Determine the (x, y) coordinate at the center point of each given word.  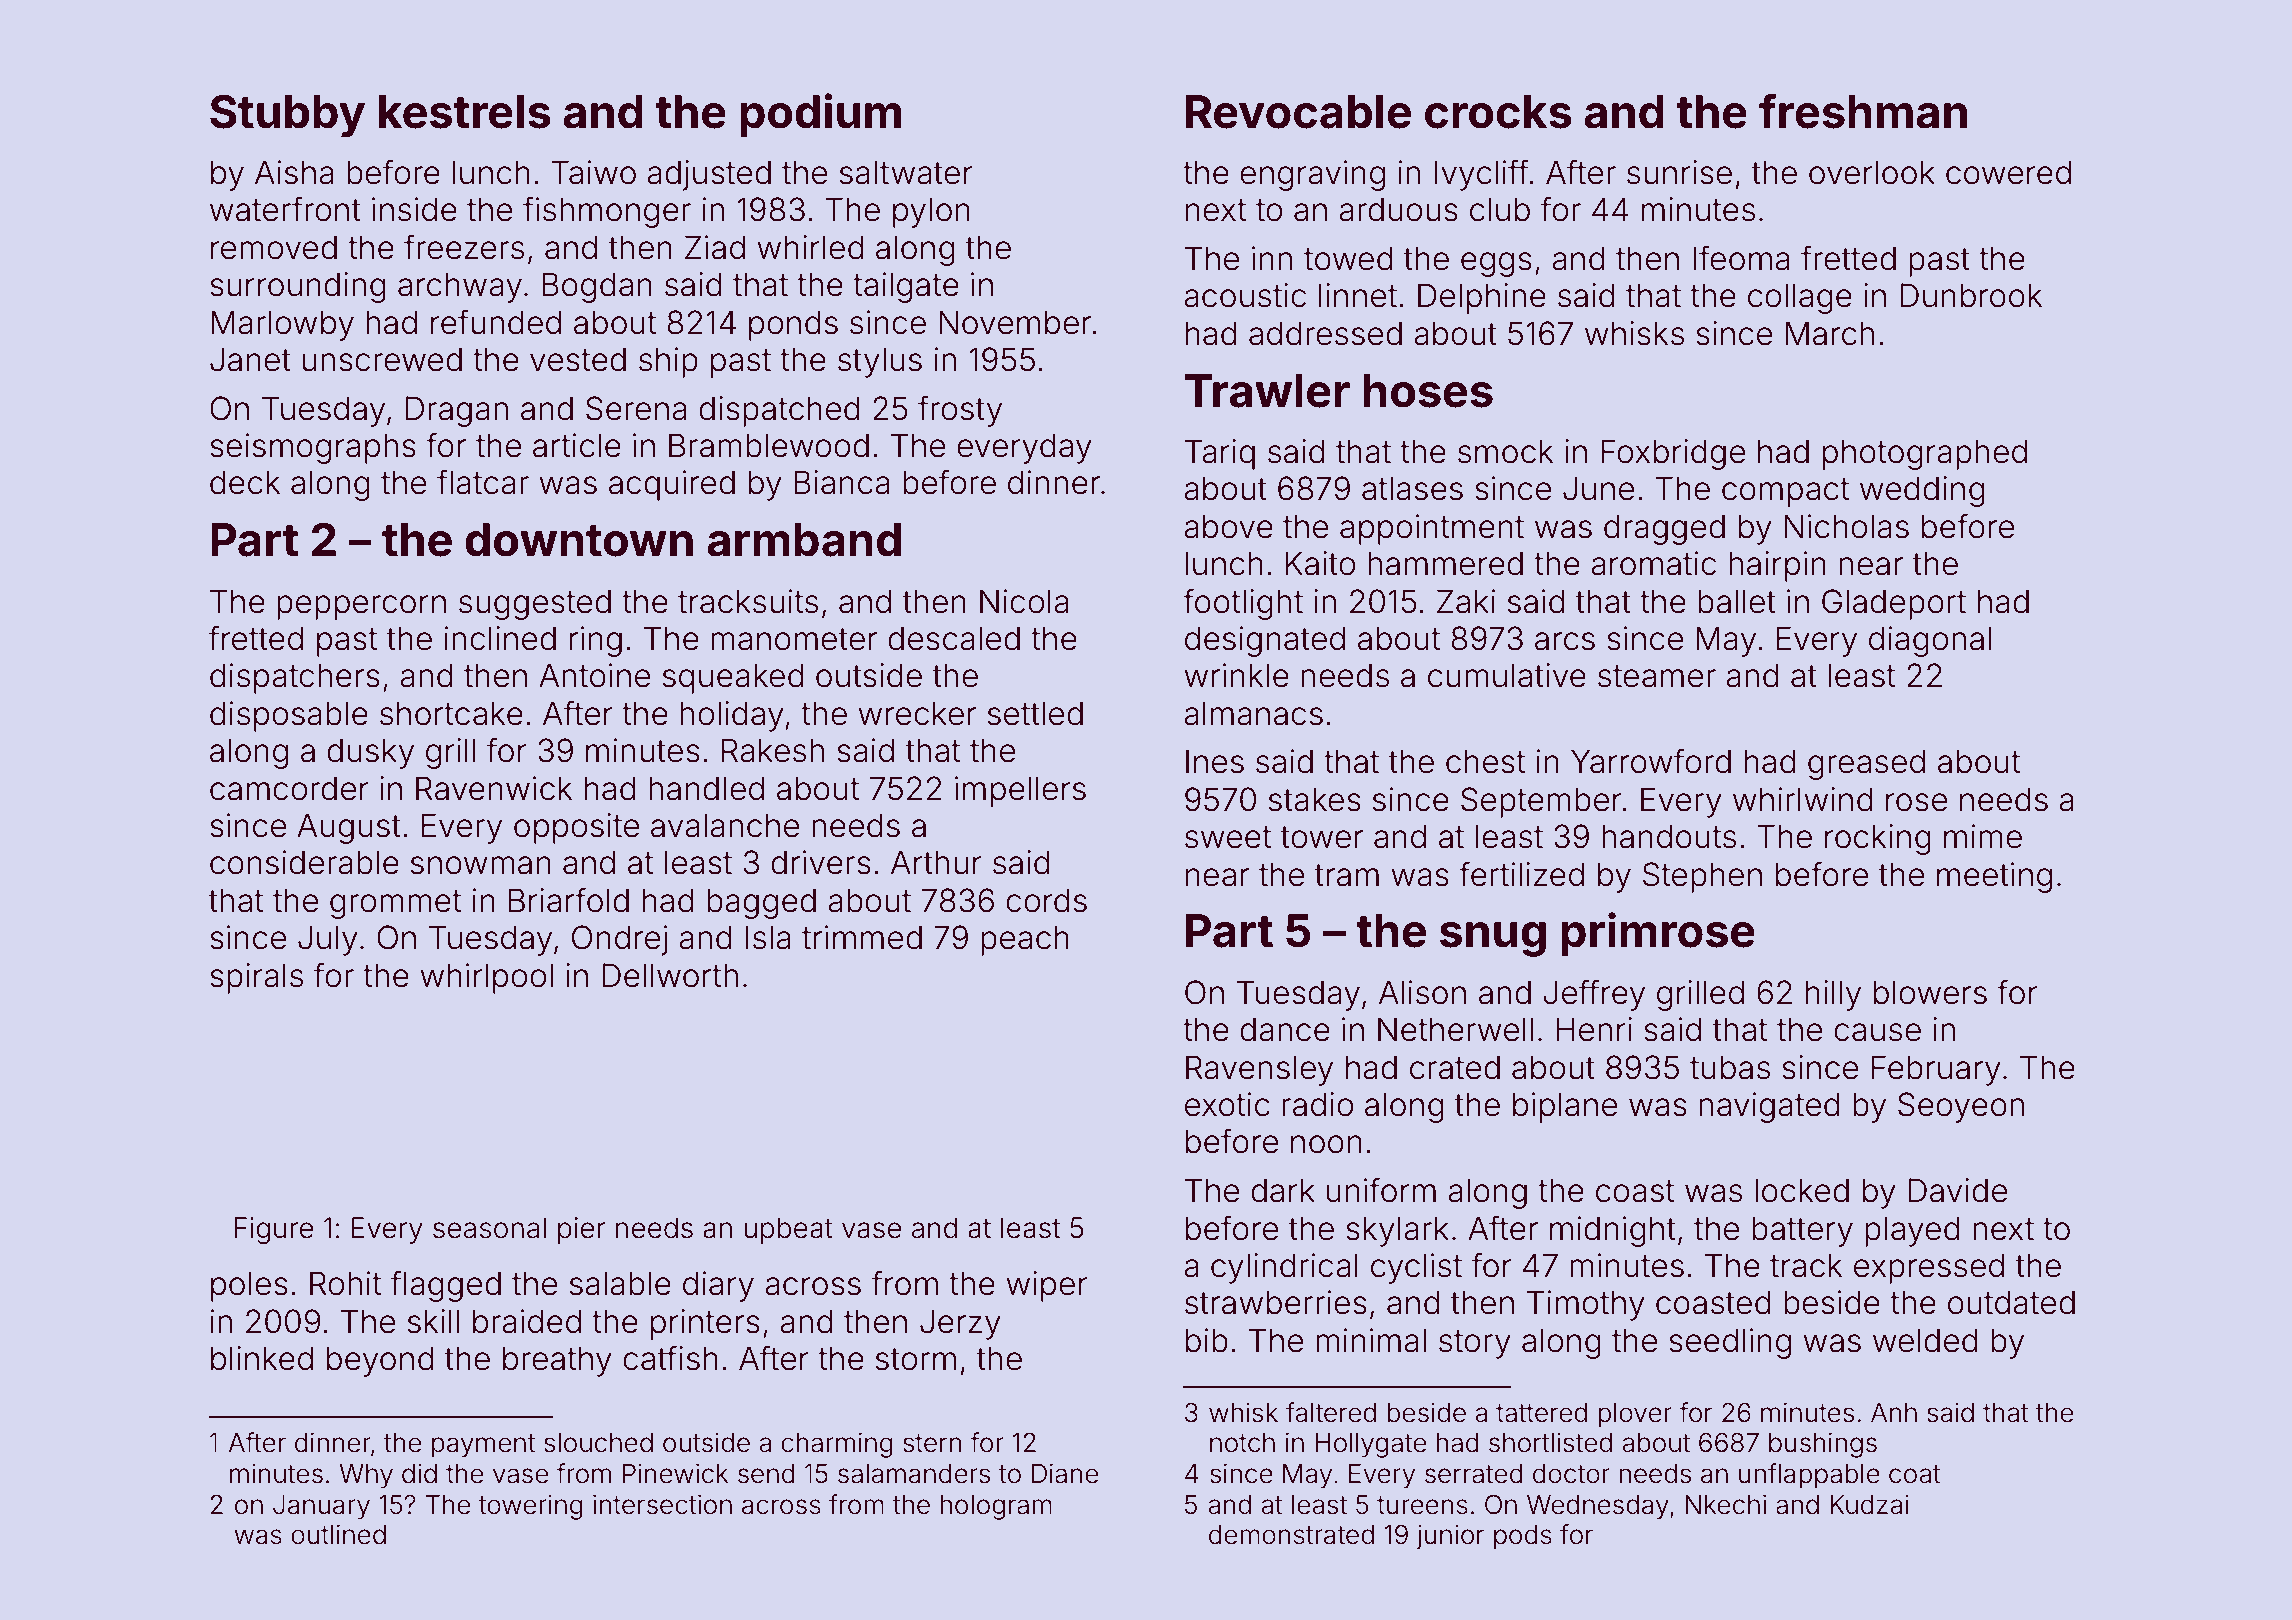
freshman (1863, 111)
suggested (535, 604)
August (349, 828)
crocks (1498, 112)
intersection (662, 1504)
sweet (1228, 837)
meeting (1994, 877)
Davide (1957, 1190)
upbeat (788, 1230)
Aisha (294, 172)
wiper (1047, 1286)
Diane (1065, 1473)
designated (1265, 641)
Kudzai (1869, 1504)
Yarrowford (1651, 761)
